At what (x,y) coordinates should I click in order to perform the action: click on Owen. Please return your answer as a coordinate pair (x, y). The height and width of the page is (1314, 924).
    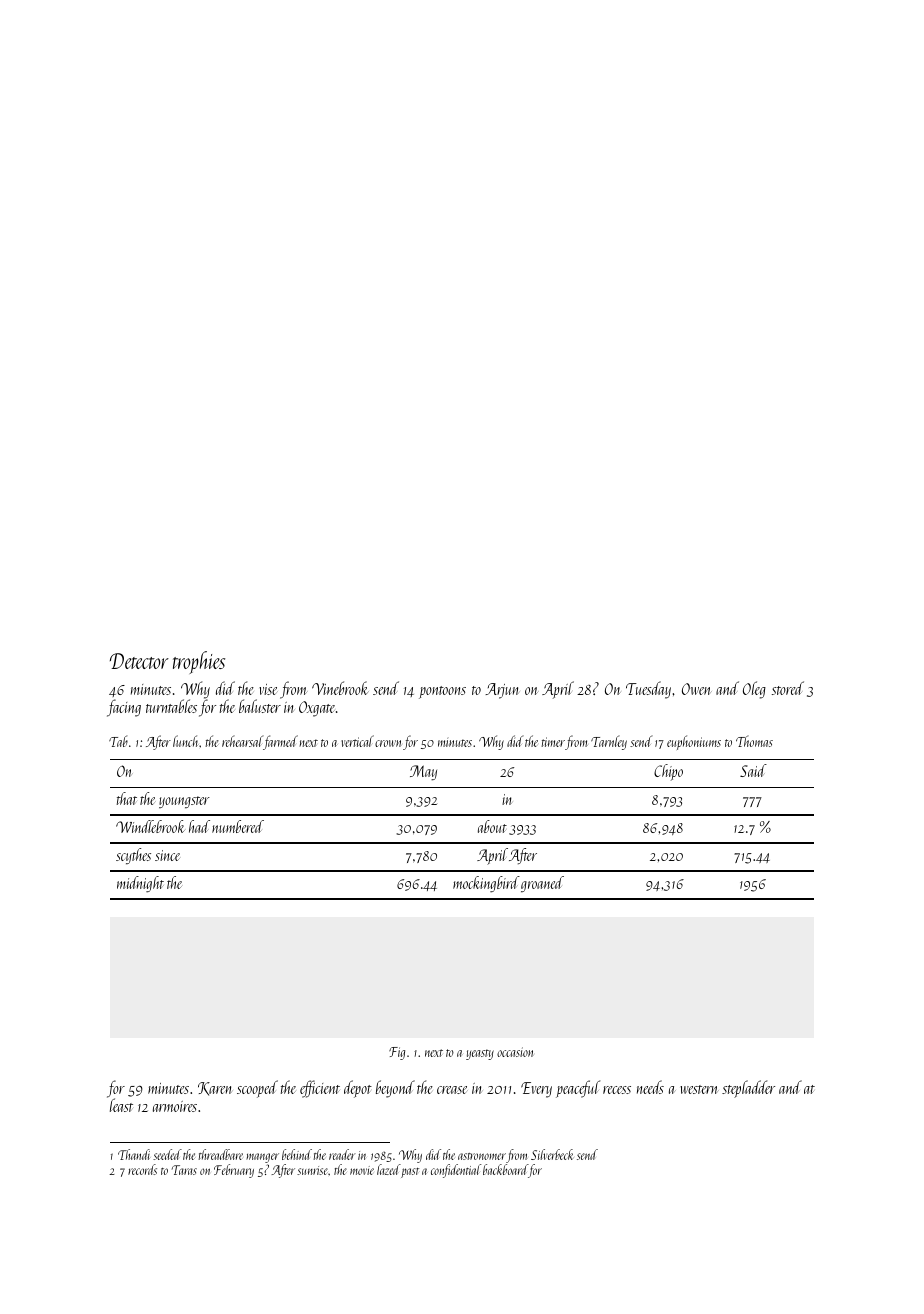
    Looking at the image, I should click on (697, 689).
